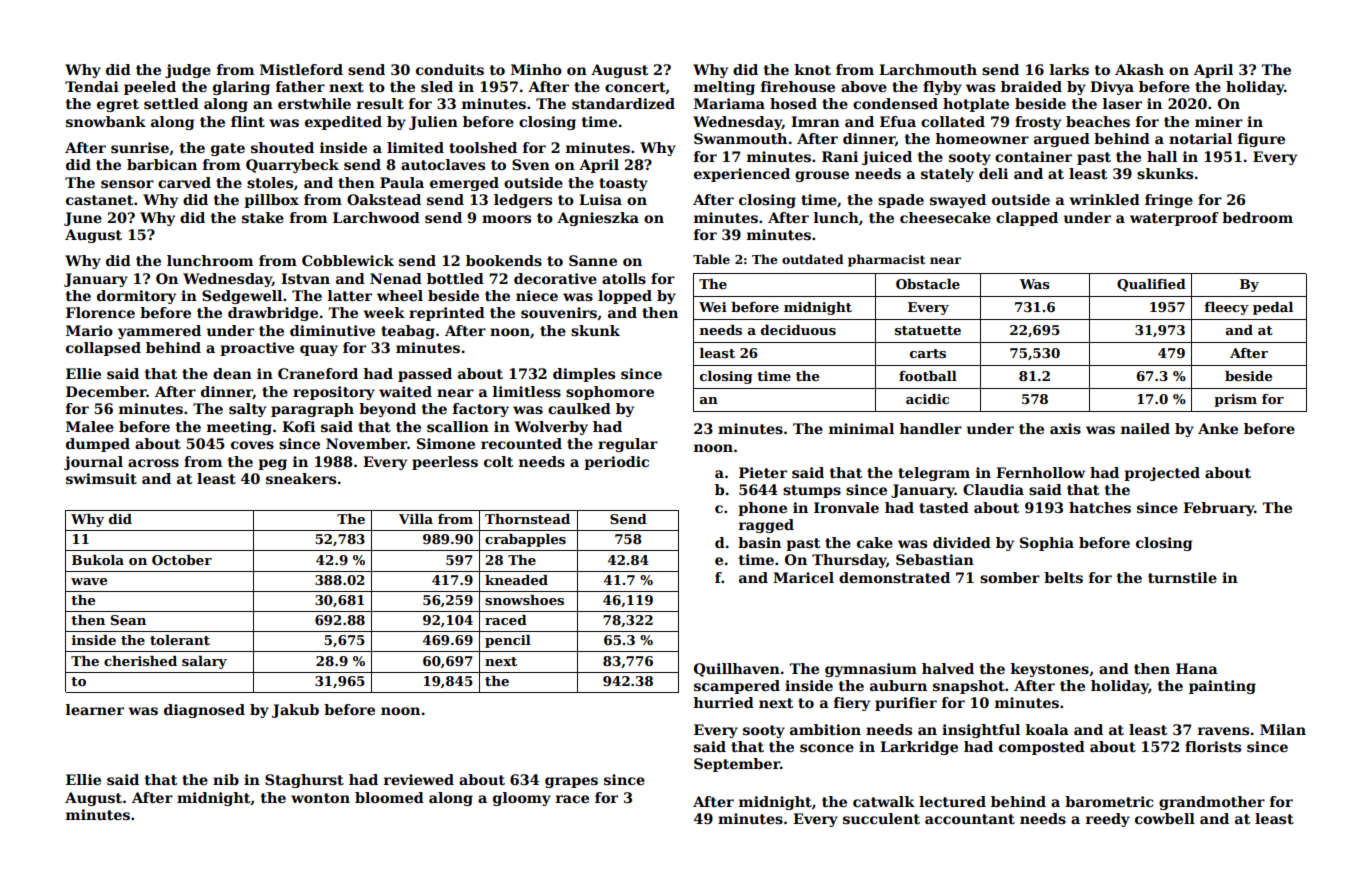 The image size is (1372, 887). Describe the element at coordinates (1219, 509) in the screenshot. I see `February` at that location.
